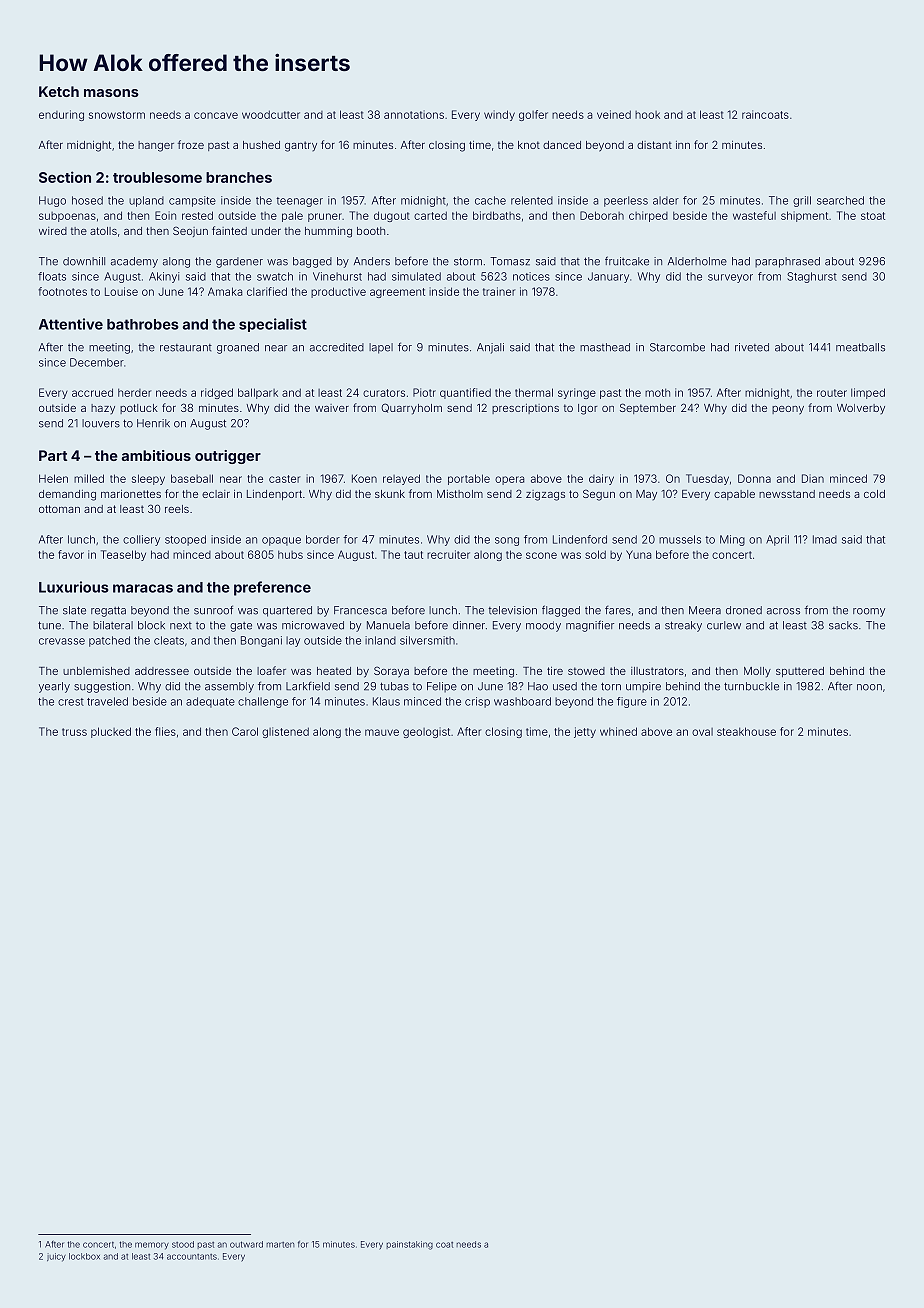 The height and width of the image is (1308, 924). What do you see at coordinates (131, 494) in the image?
I see `marionettes` at bounding box center [131, 494].
